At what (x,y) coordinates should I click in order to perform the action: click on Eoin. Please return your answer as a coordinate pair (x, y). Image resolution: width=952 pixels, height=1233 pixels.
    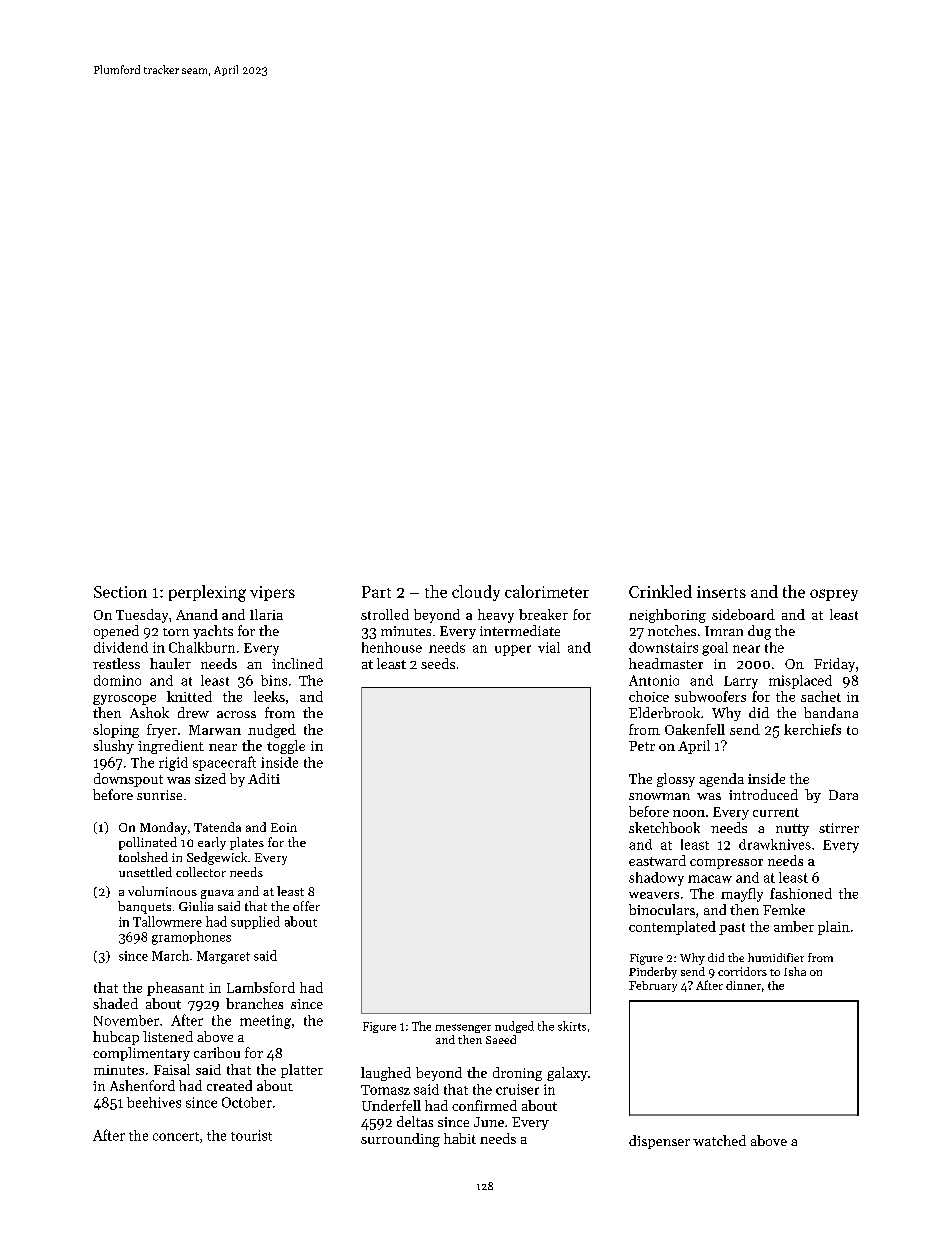
    Looking at the image, I should click on (284, 827).
